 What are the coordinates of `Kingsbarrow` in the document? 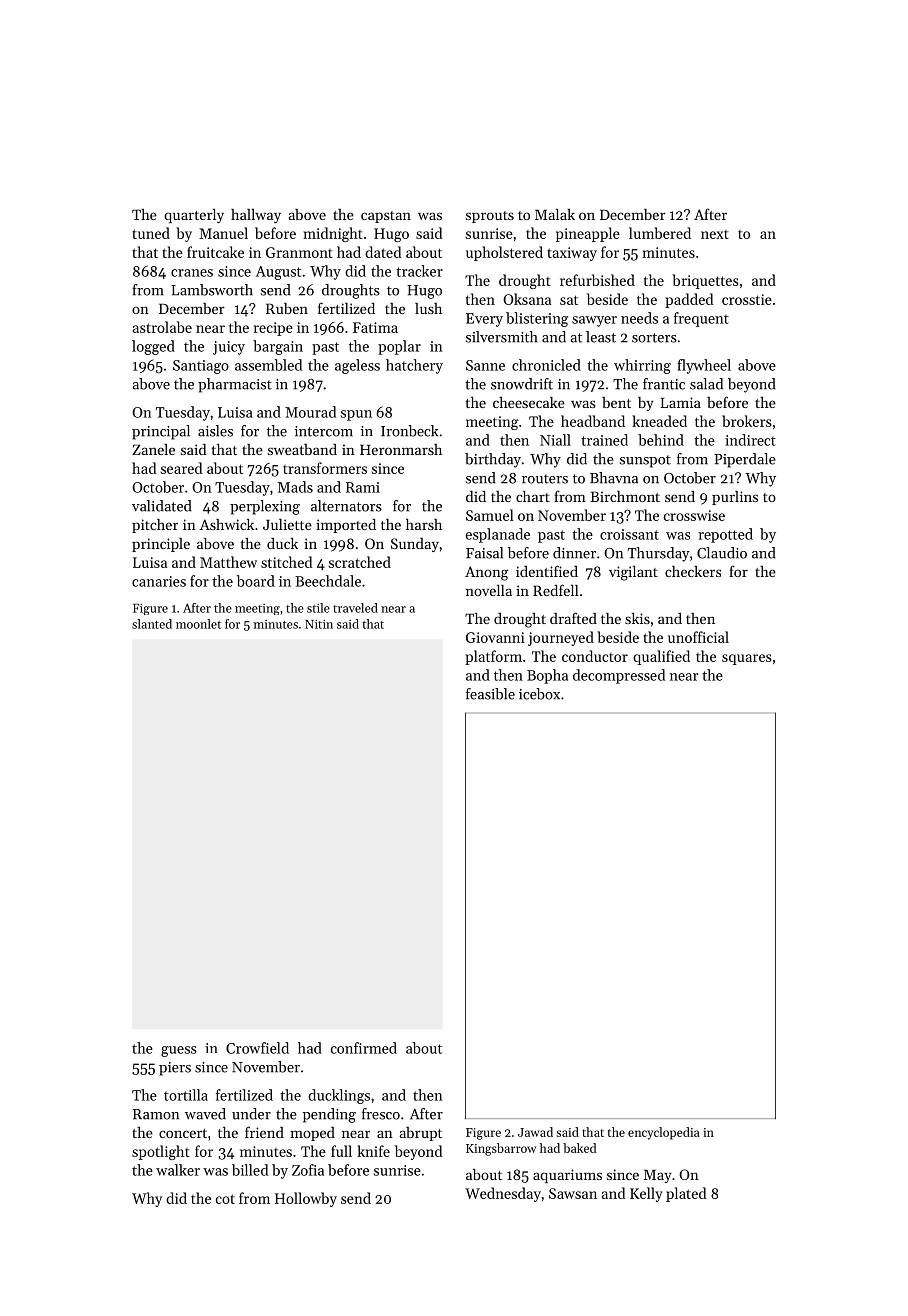 It's located at (501, 1149).
